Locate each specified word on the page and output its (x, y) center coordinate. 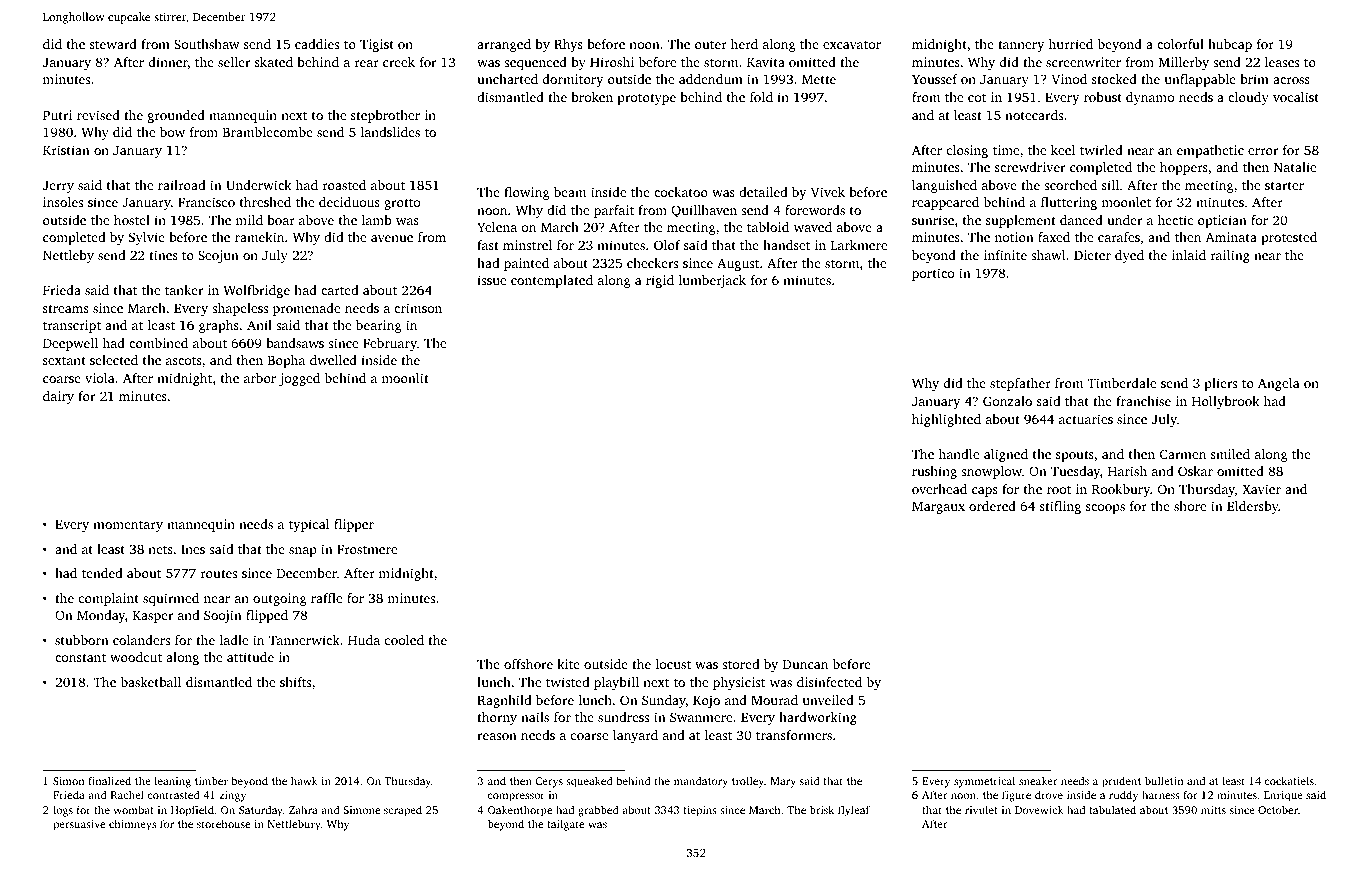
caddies (317, 44)
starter (1284, 186)
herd (744, 44)
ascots (184, 361)
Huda (364, 640)
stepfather (1020, 384)
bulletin (1164, 780)
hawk (304, 780)
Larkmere (859, 245)
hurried (1071, 44)
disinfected (829, 682)
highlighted (946, 420)
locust (673, 664)
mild (249, 220)
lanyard (635, 736)
